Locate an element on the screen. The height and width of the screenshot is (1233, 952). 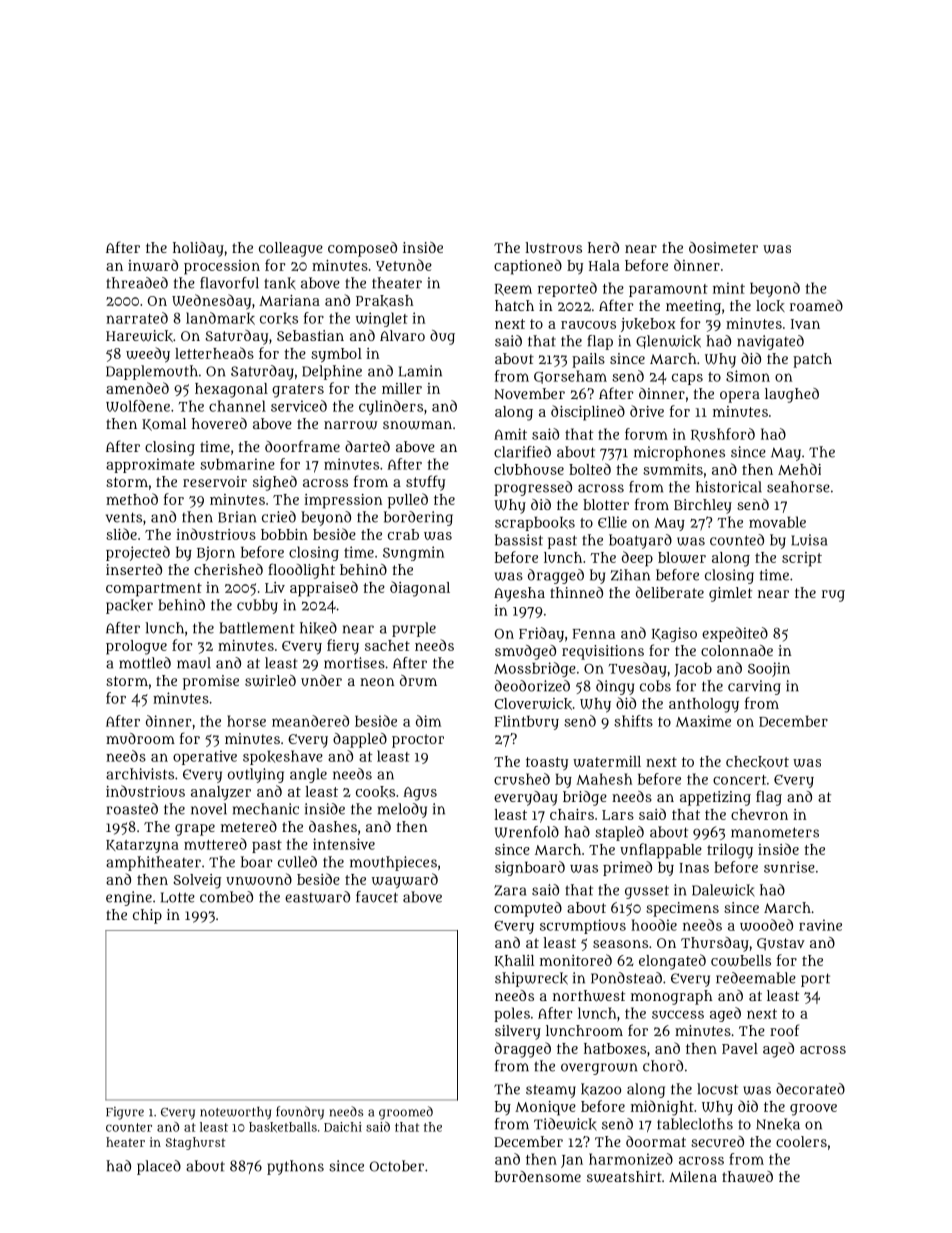
Reem is located at coordinates (513, 290).
